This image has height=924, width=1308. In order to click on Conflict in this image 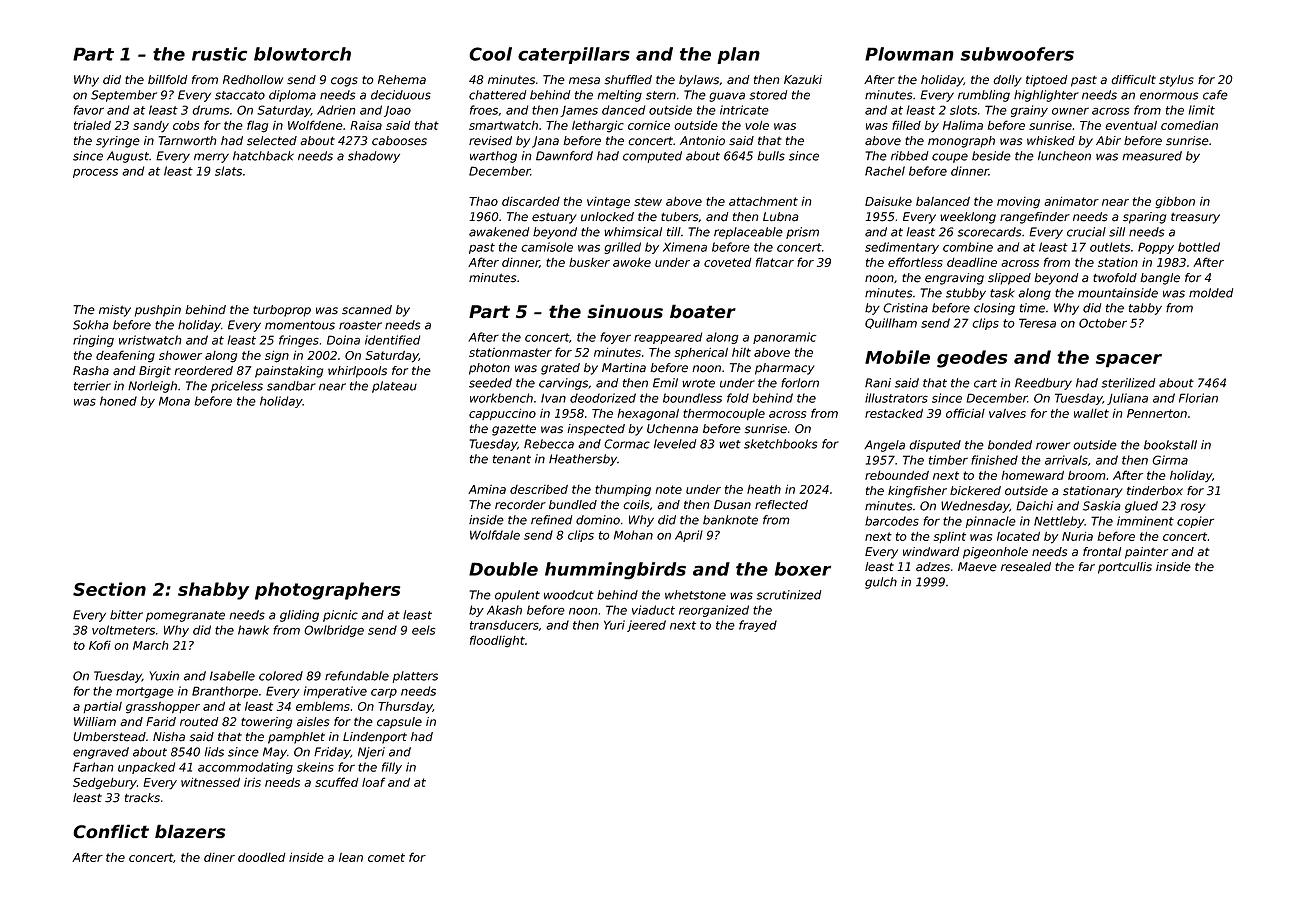, I will do `click(111, 831)`.
